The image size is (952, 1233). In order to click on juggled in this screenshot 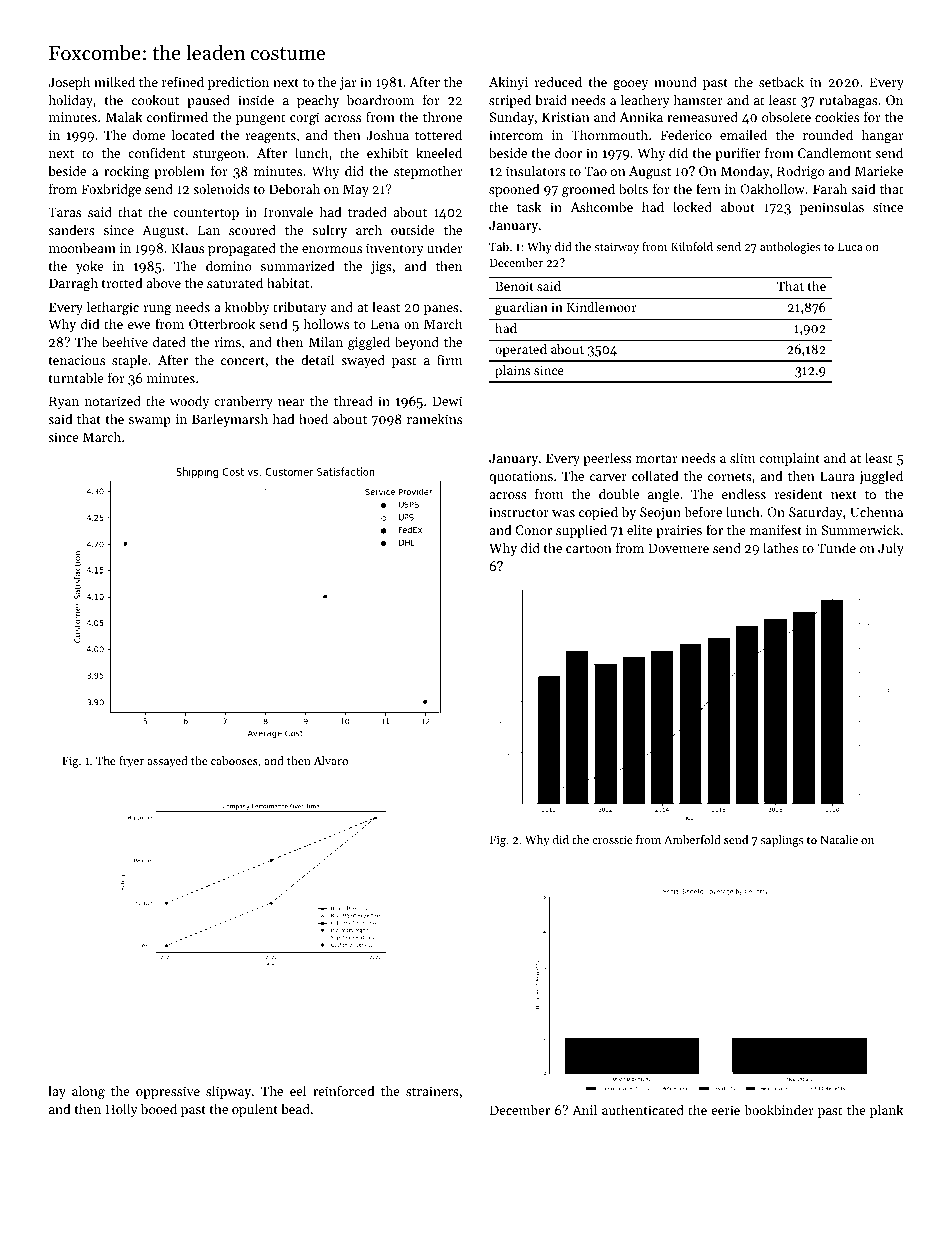, I will do `click(881, 477)`.
